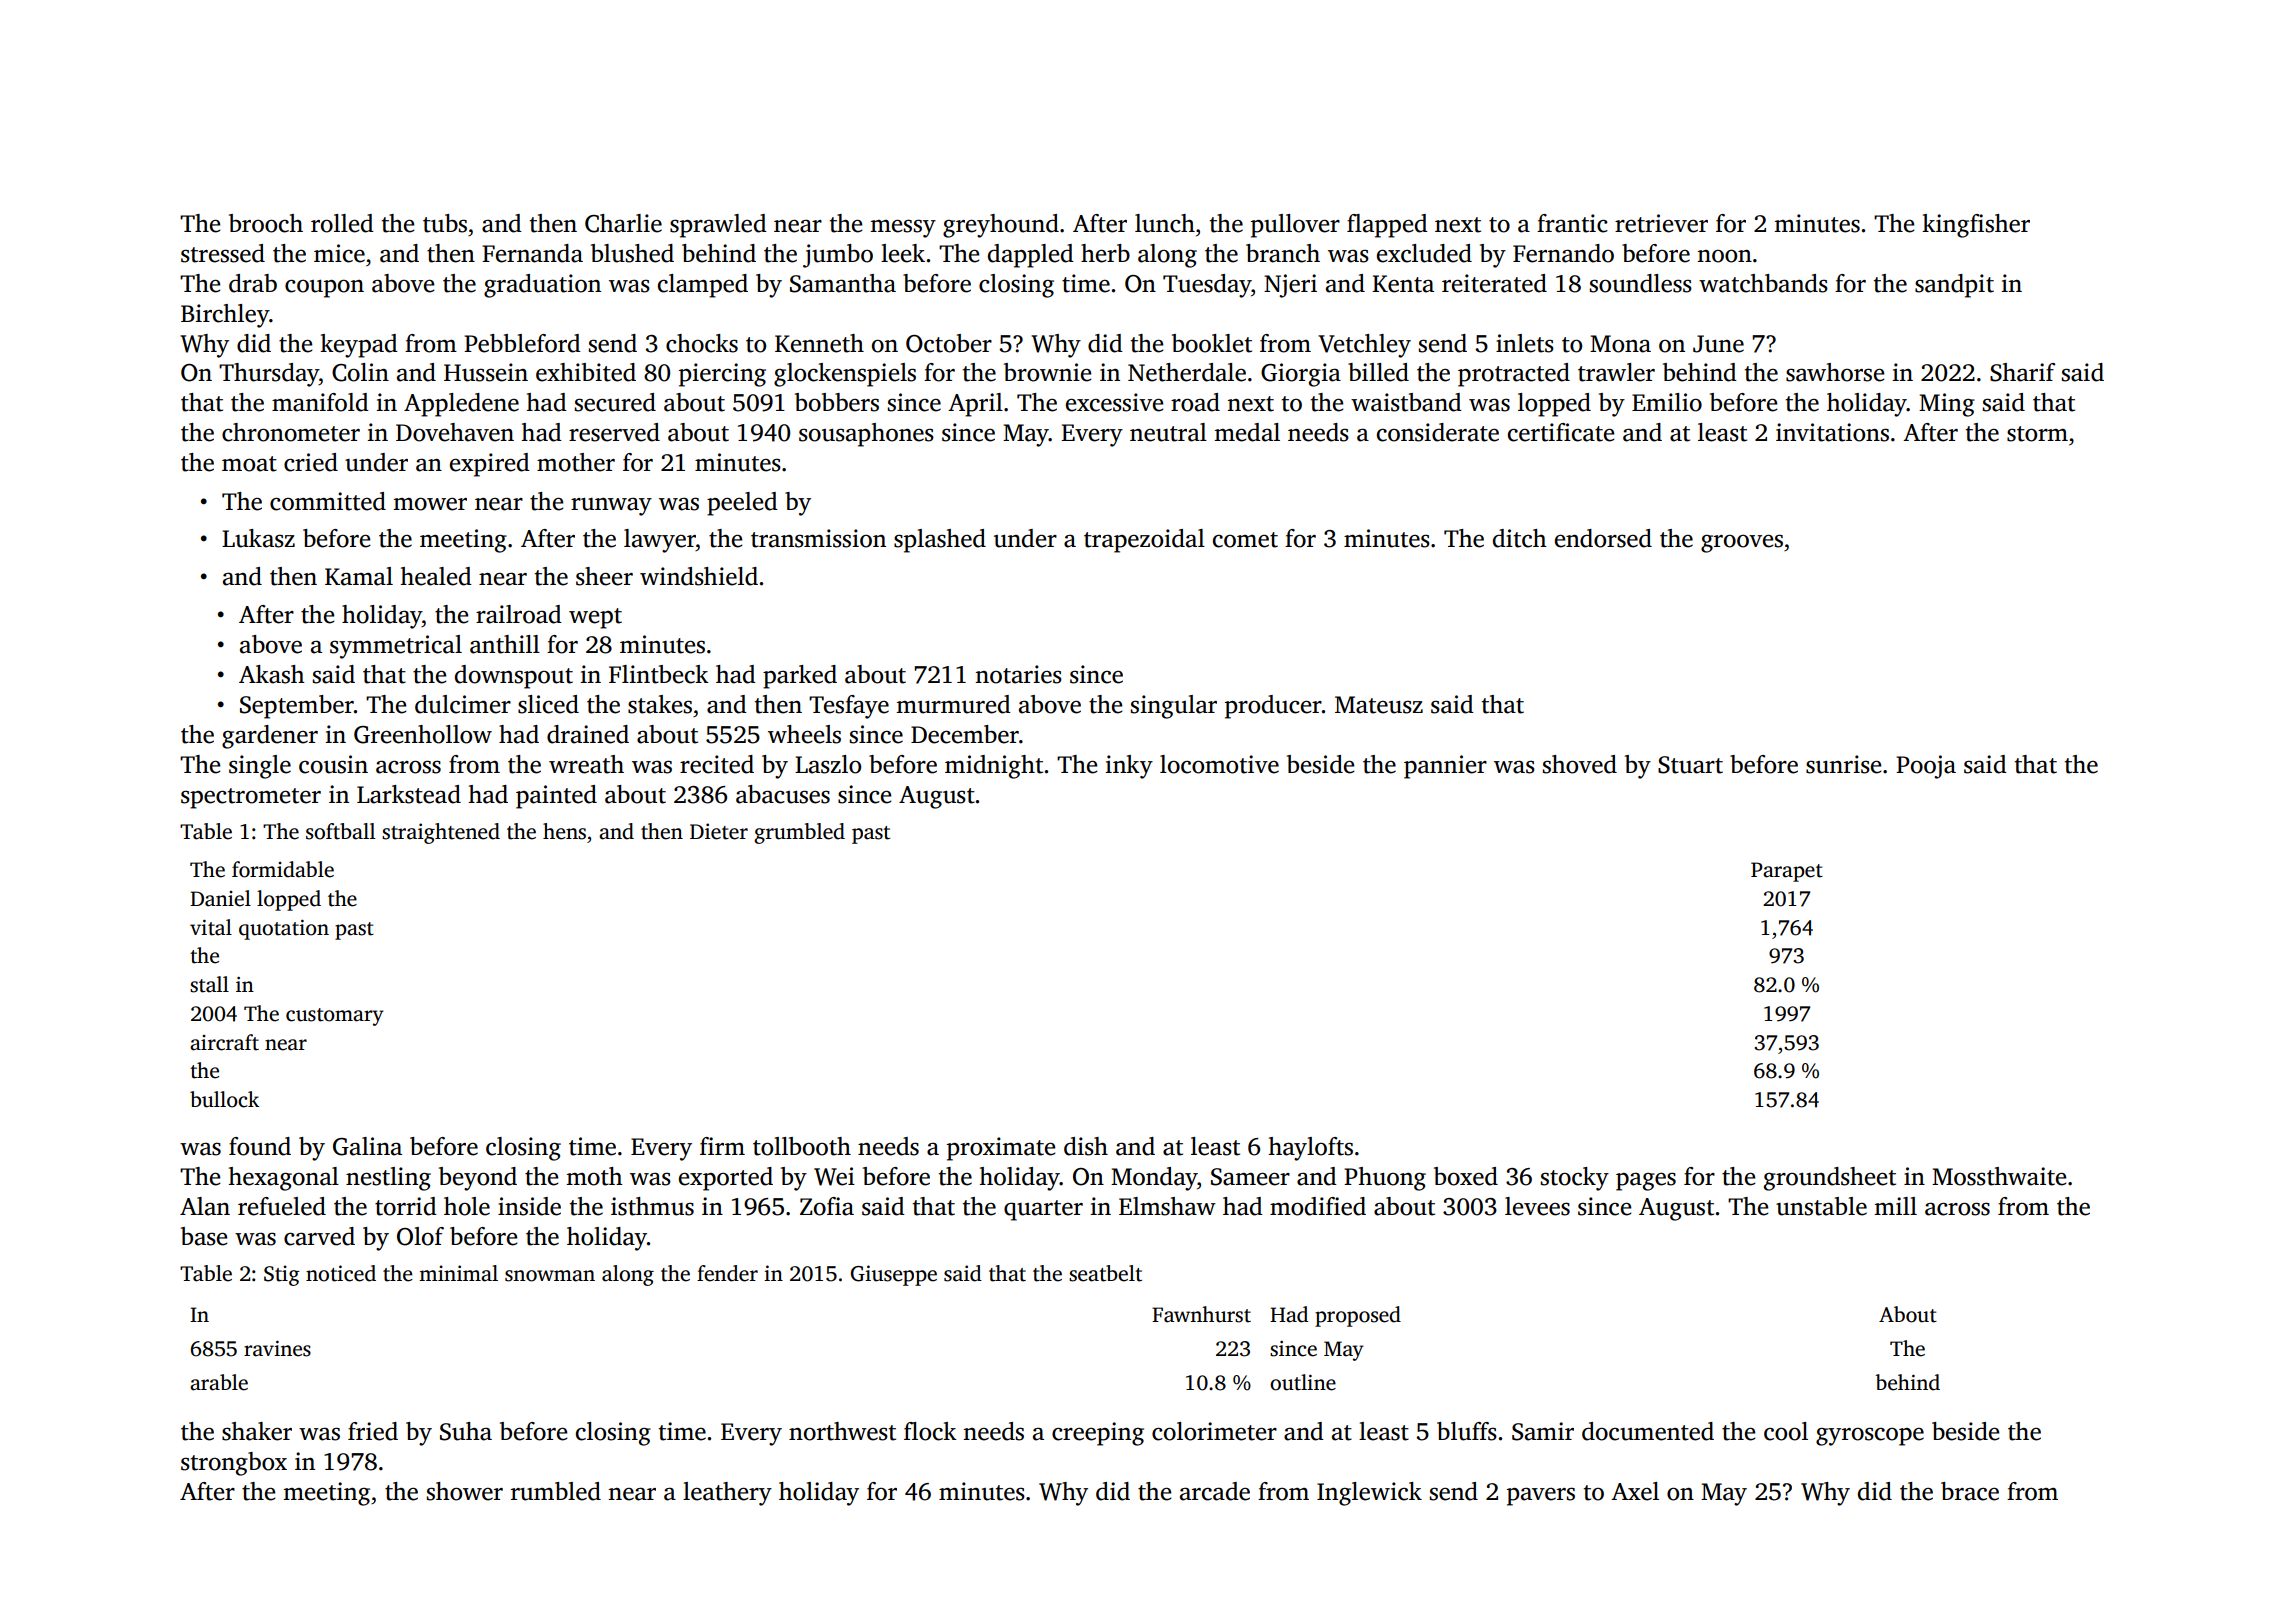 The width and height of the image is (2292, 1620). What do you see at coordinates (367, 1146) in the image?
I see `Galina` at bounding box center [367, 1146].
